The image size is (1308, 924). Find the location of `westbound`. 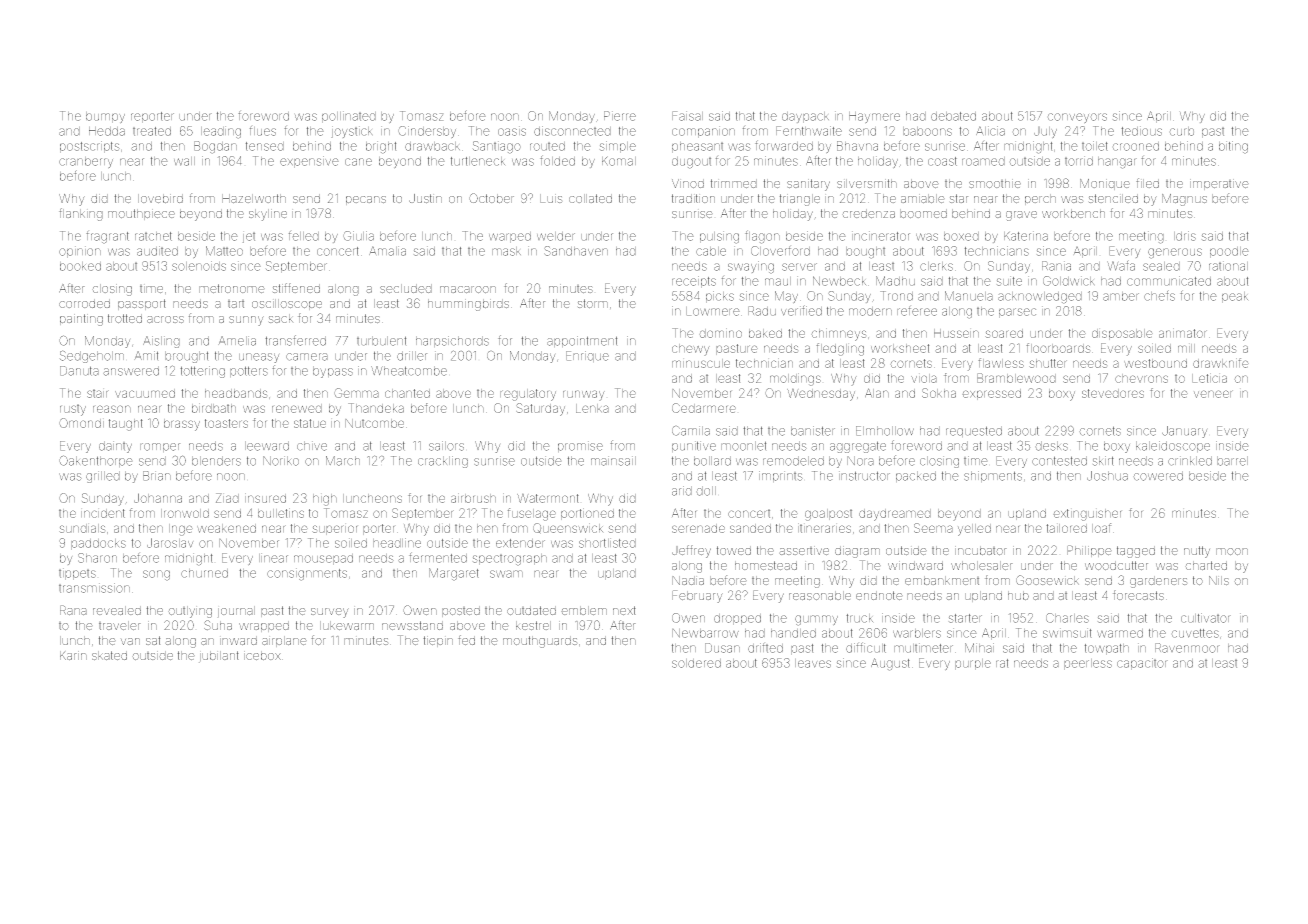

westbound is located at coordinates (1155, 363).
